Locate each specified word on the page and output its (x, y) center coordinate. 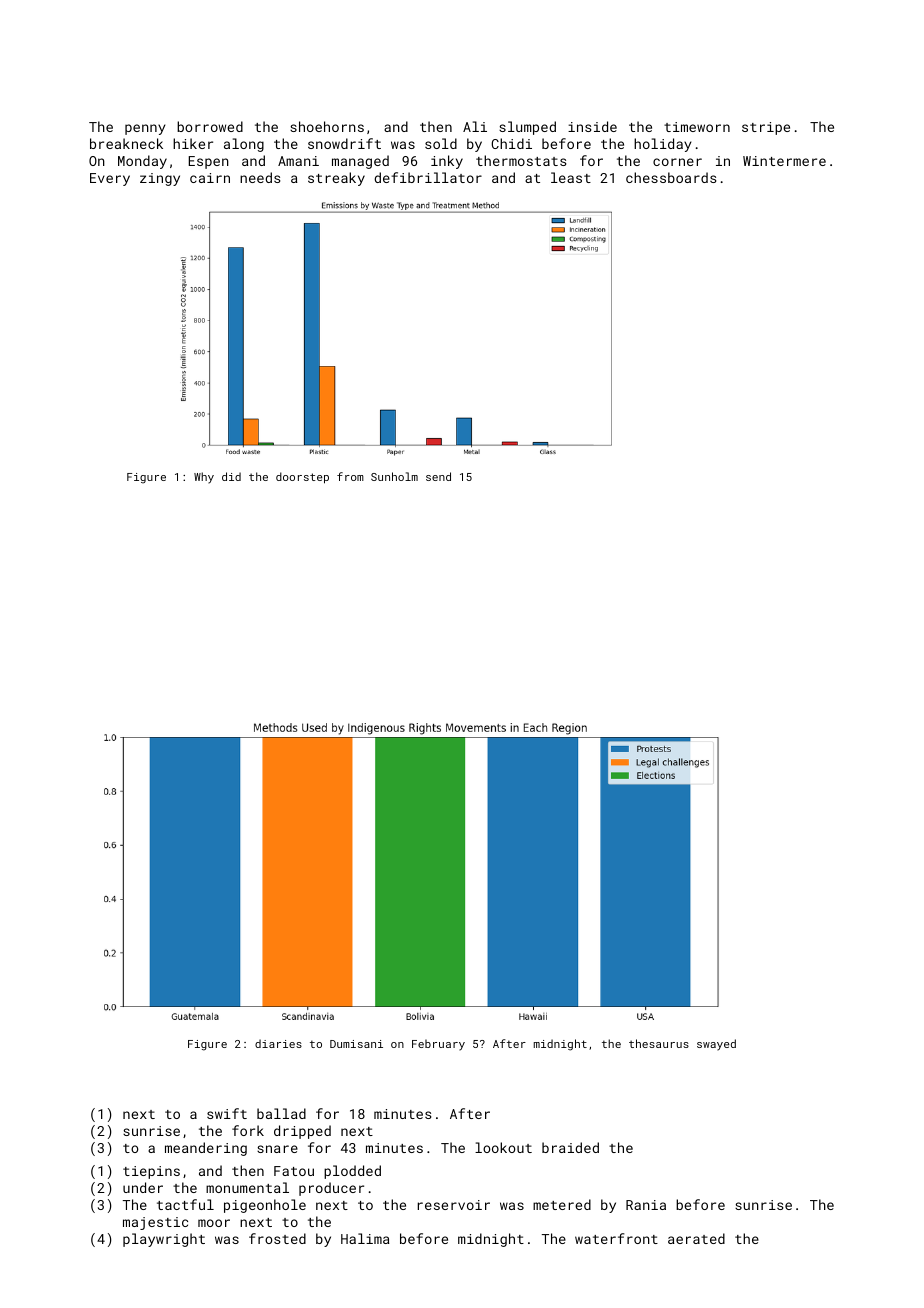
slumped (527, 128)
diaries (278, 1043)
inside (592, 126)
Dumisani (356, 1044)
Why (204, 478)
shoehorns (327, 126)
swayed (716, 1045)
